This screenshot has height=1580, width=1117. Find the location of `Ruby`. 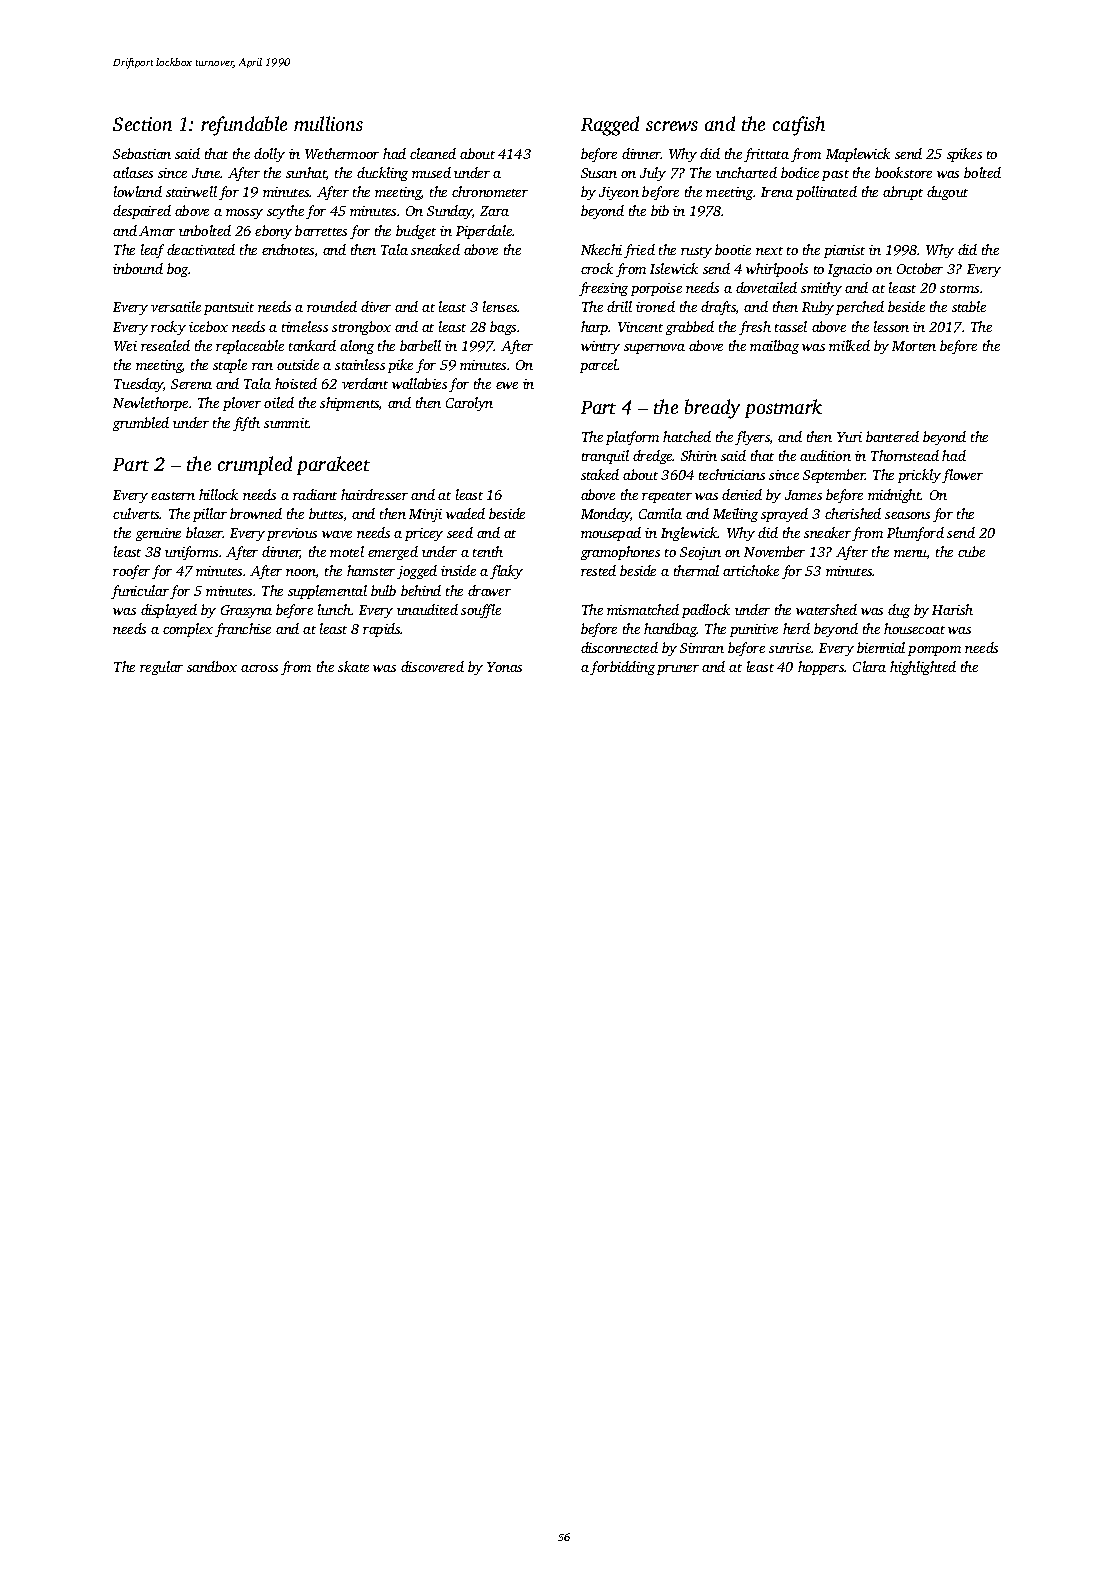

Ruby is located at coordinates (818, 308).
